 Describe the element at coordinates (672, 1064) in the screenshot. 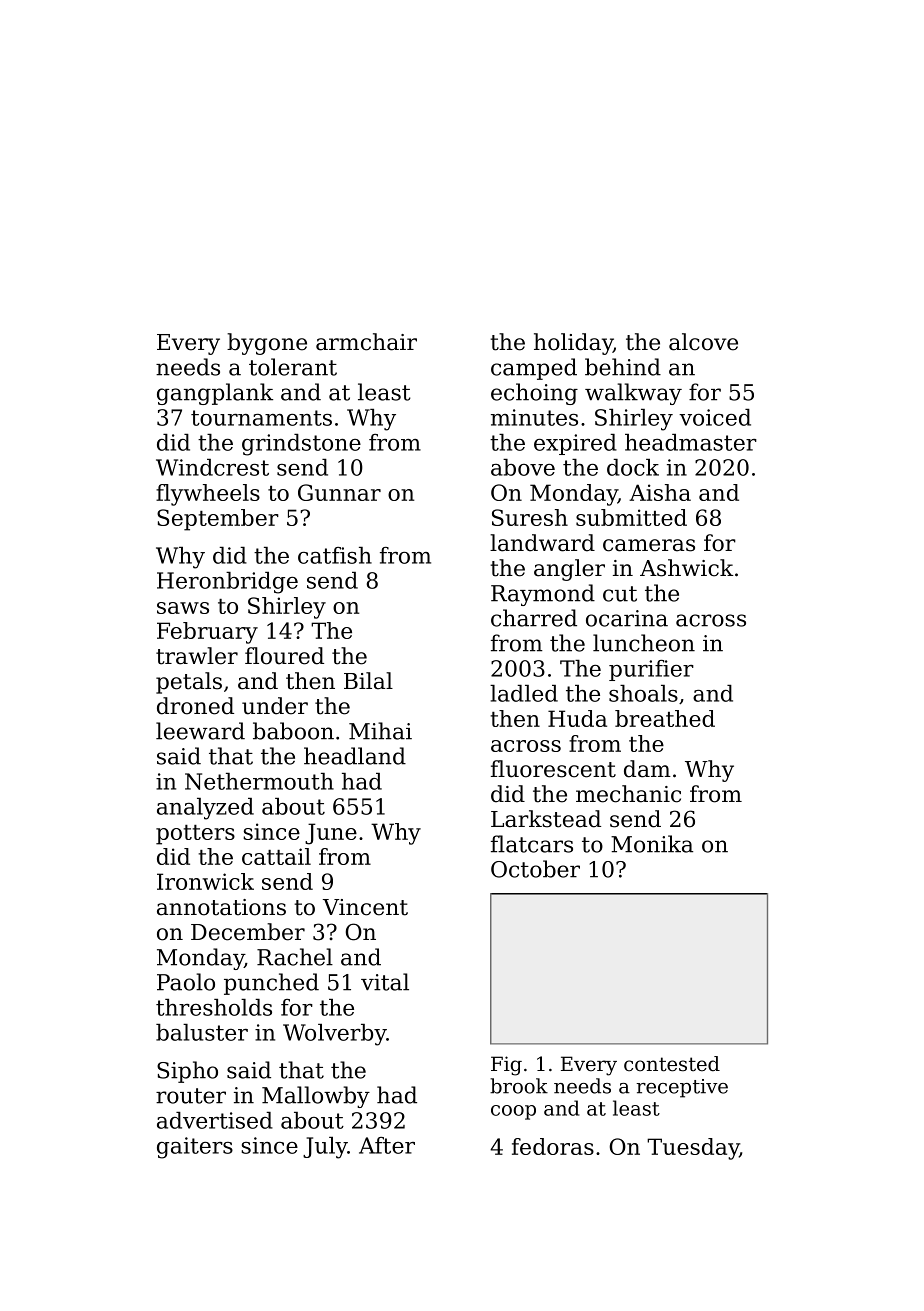

I see `contested` at that location.
